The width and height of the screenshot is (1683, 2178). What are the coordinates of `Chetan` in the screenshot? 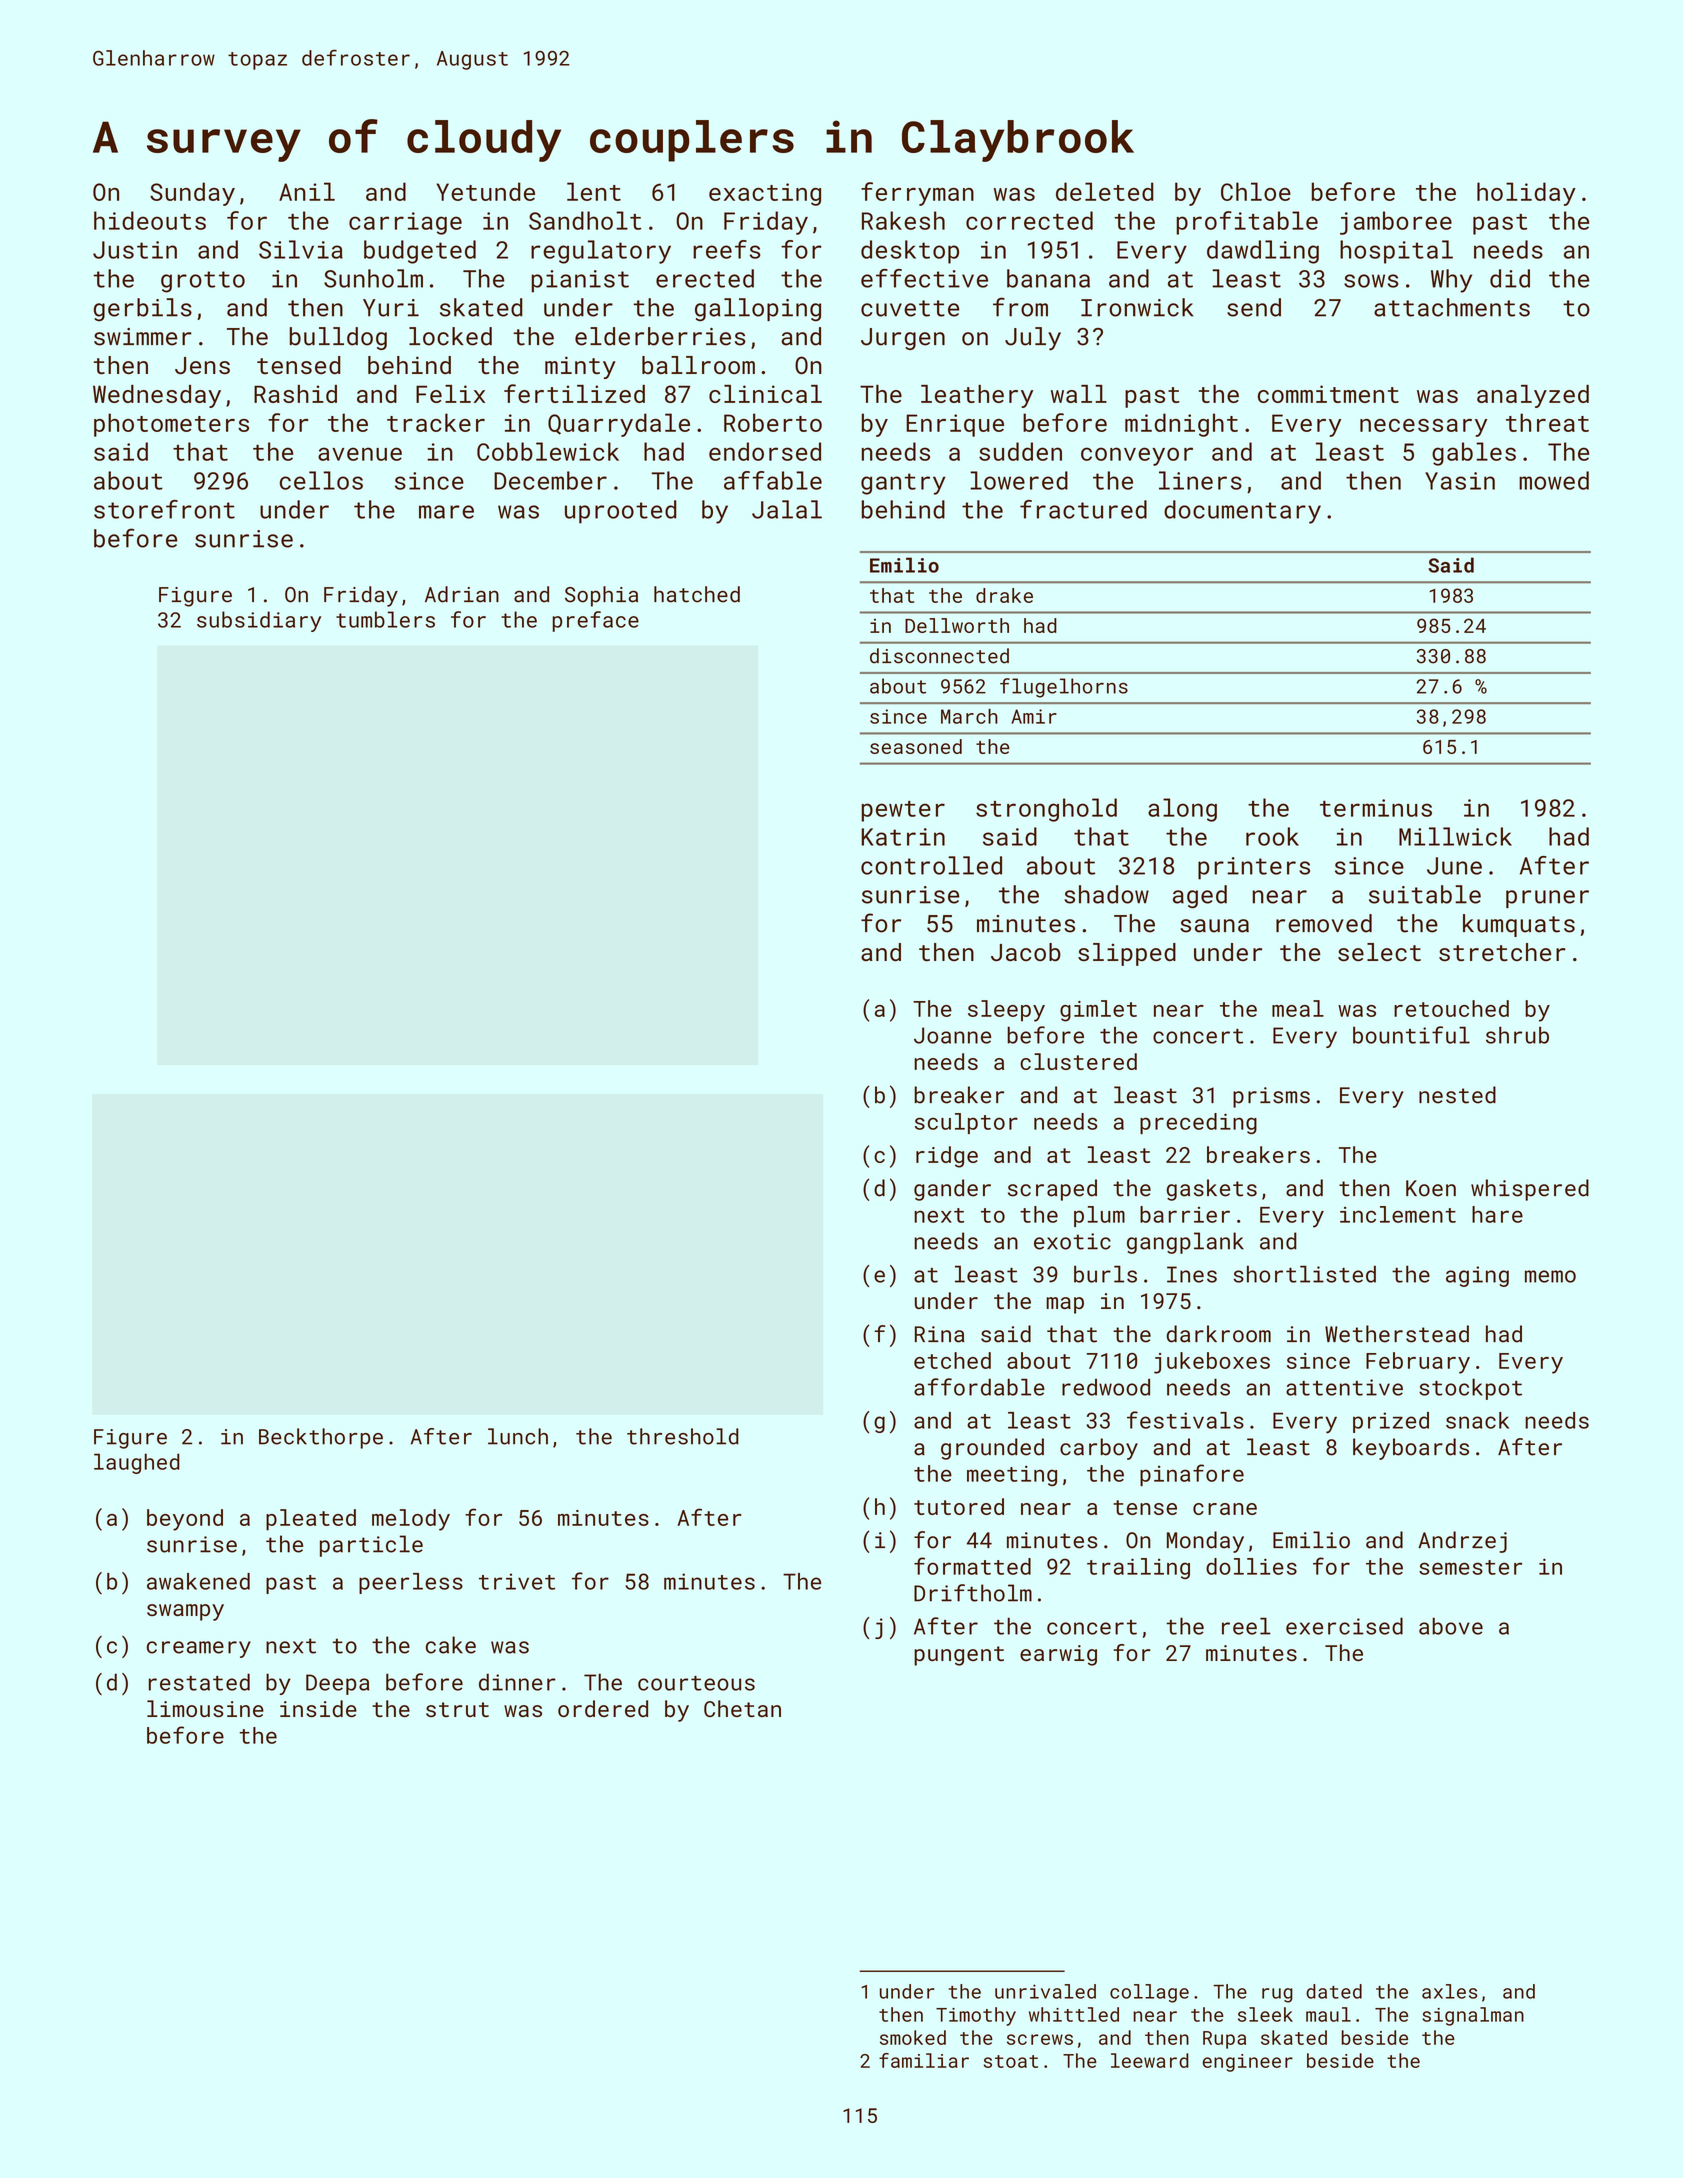 It's located at (742, 1708).
